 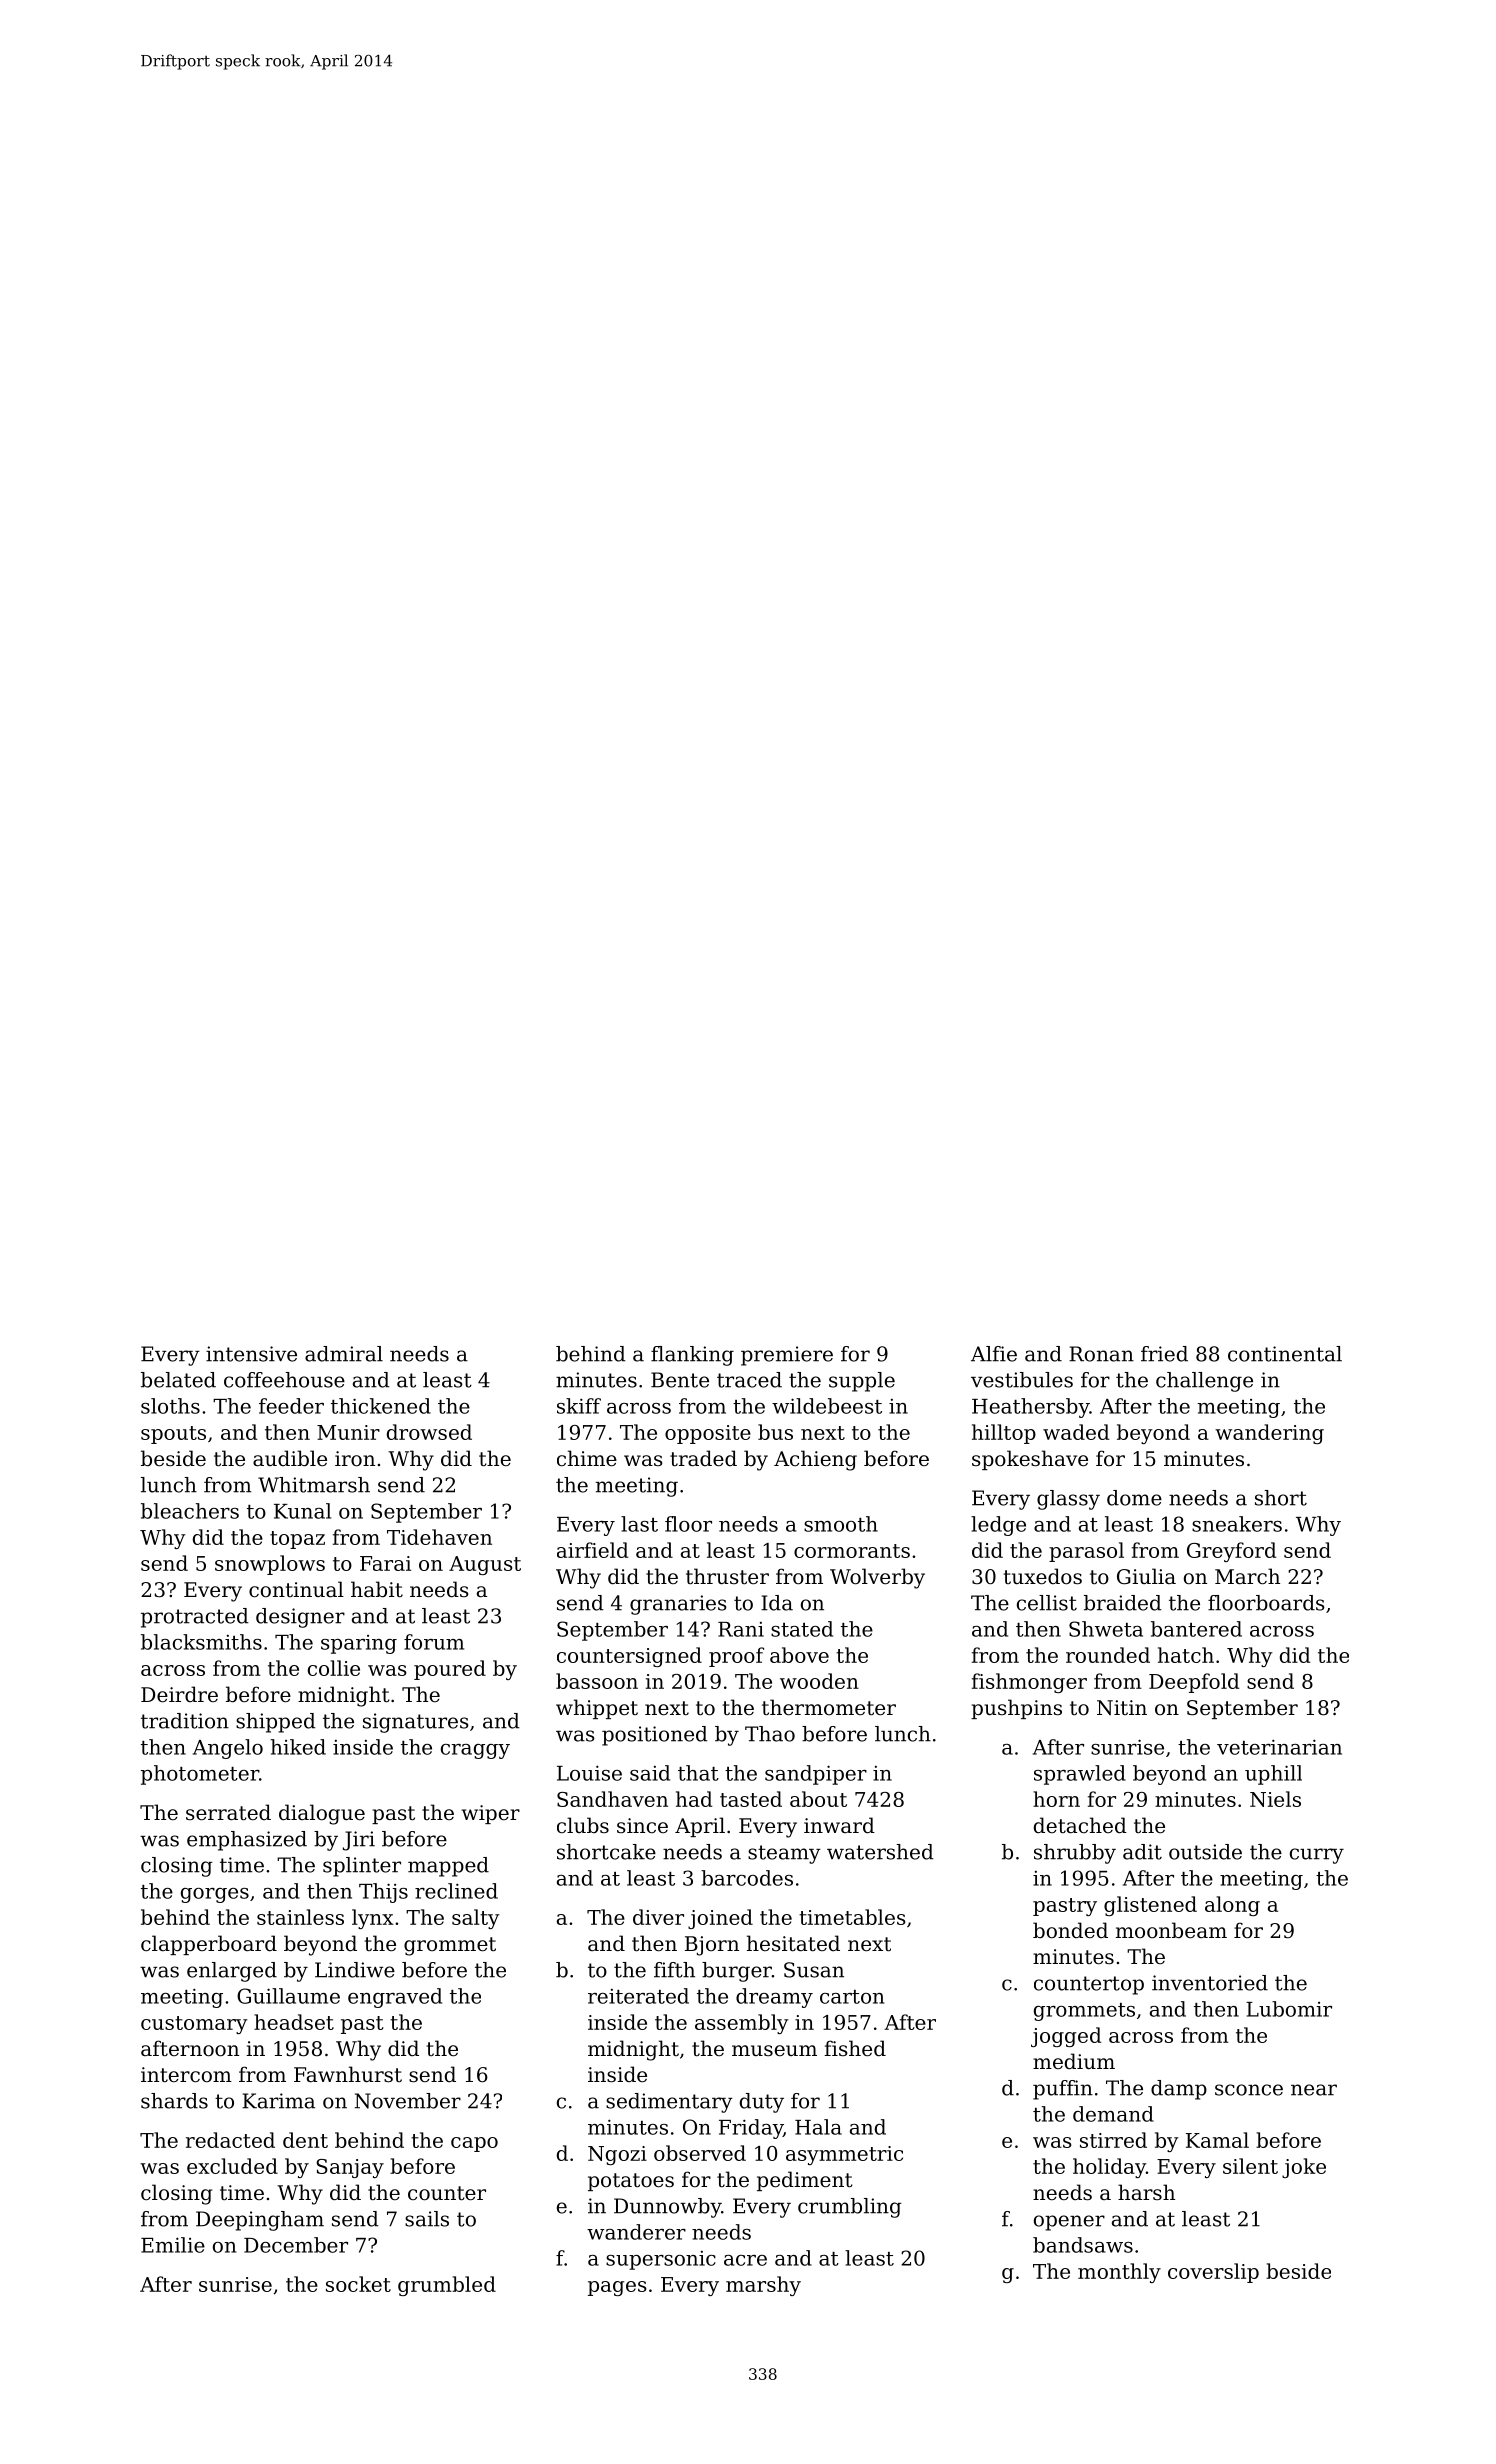 I want to click on bleachers, so click(x=190, y=1511).
